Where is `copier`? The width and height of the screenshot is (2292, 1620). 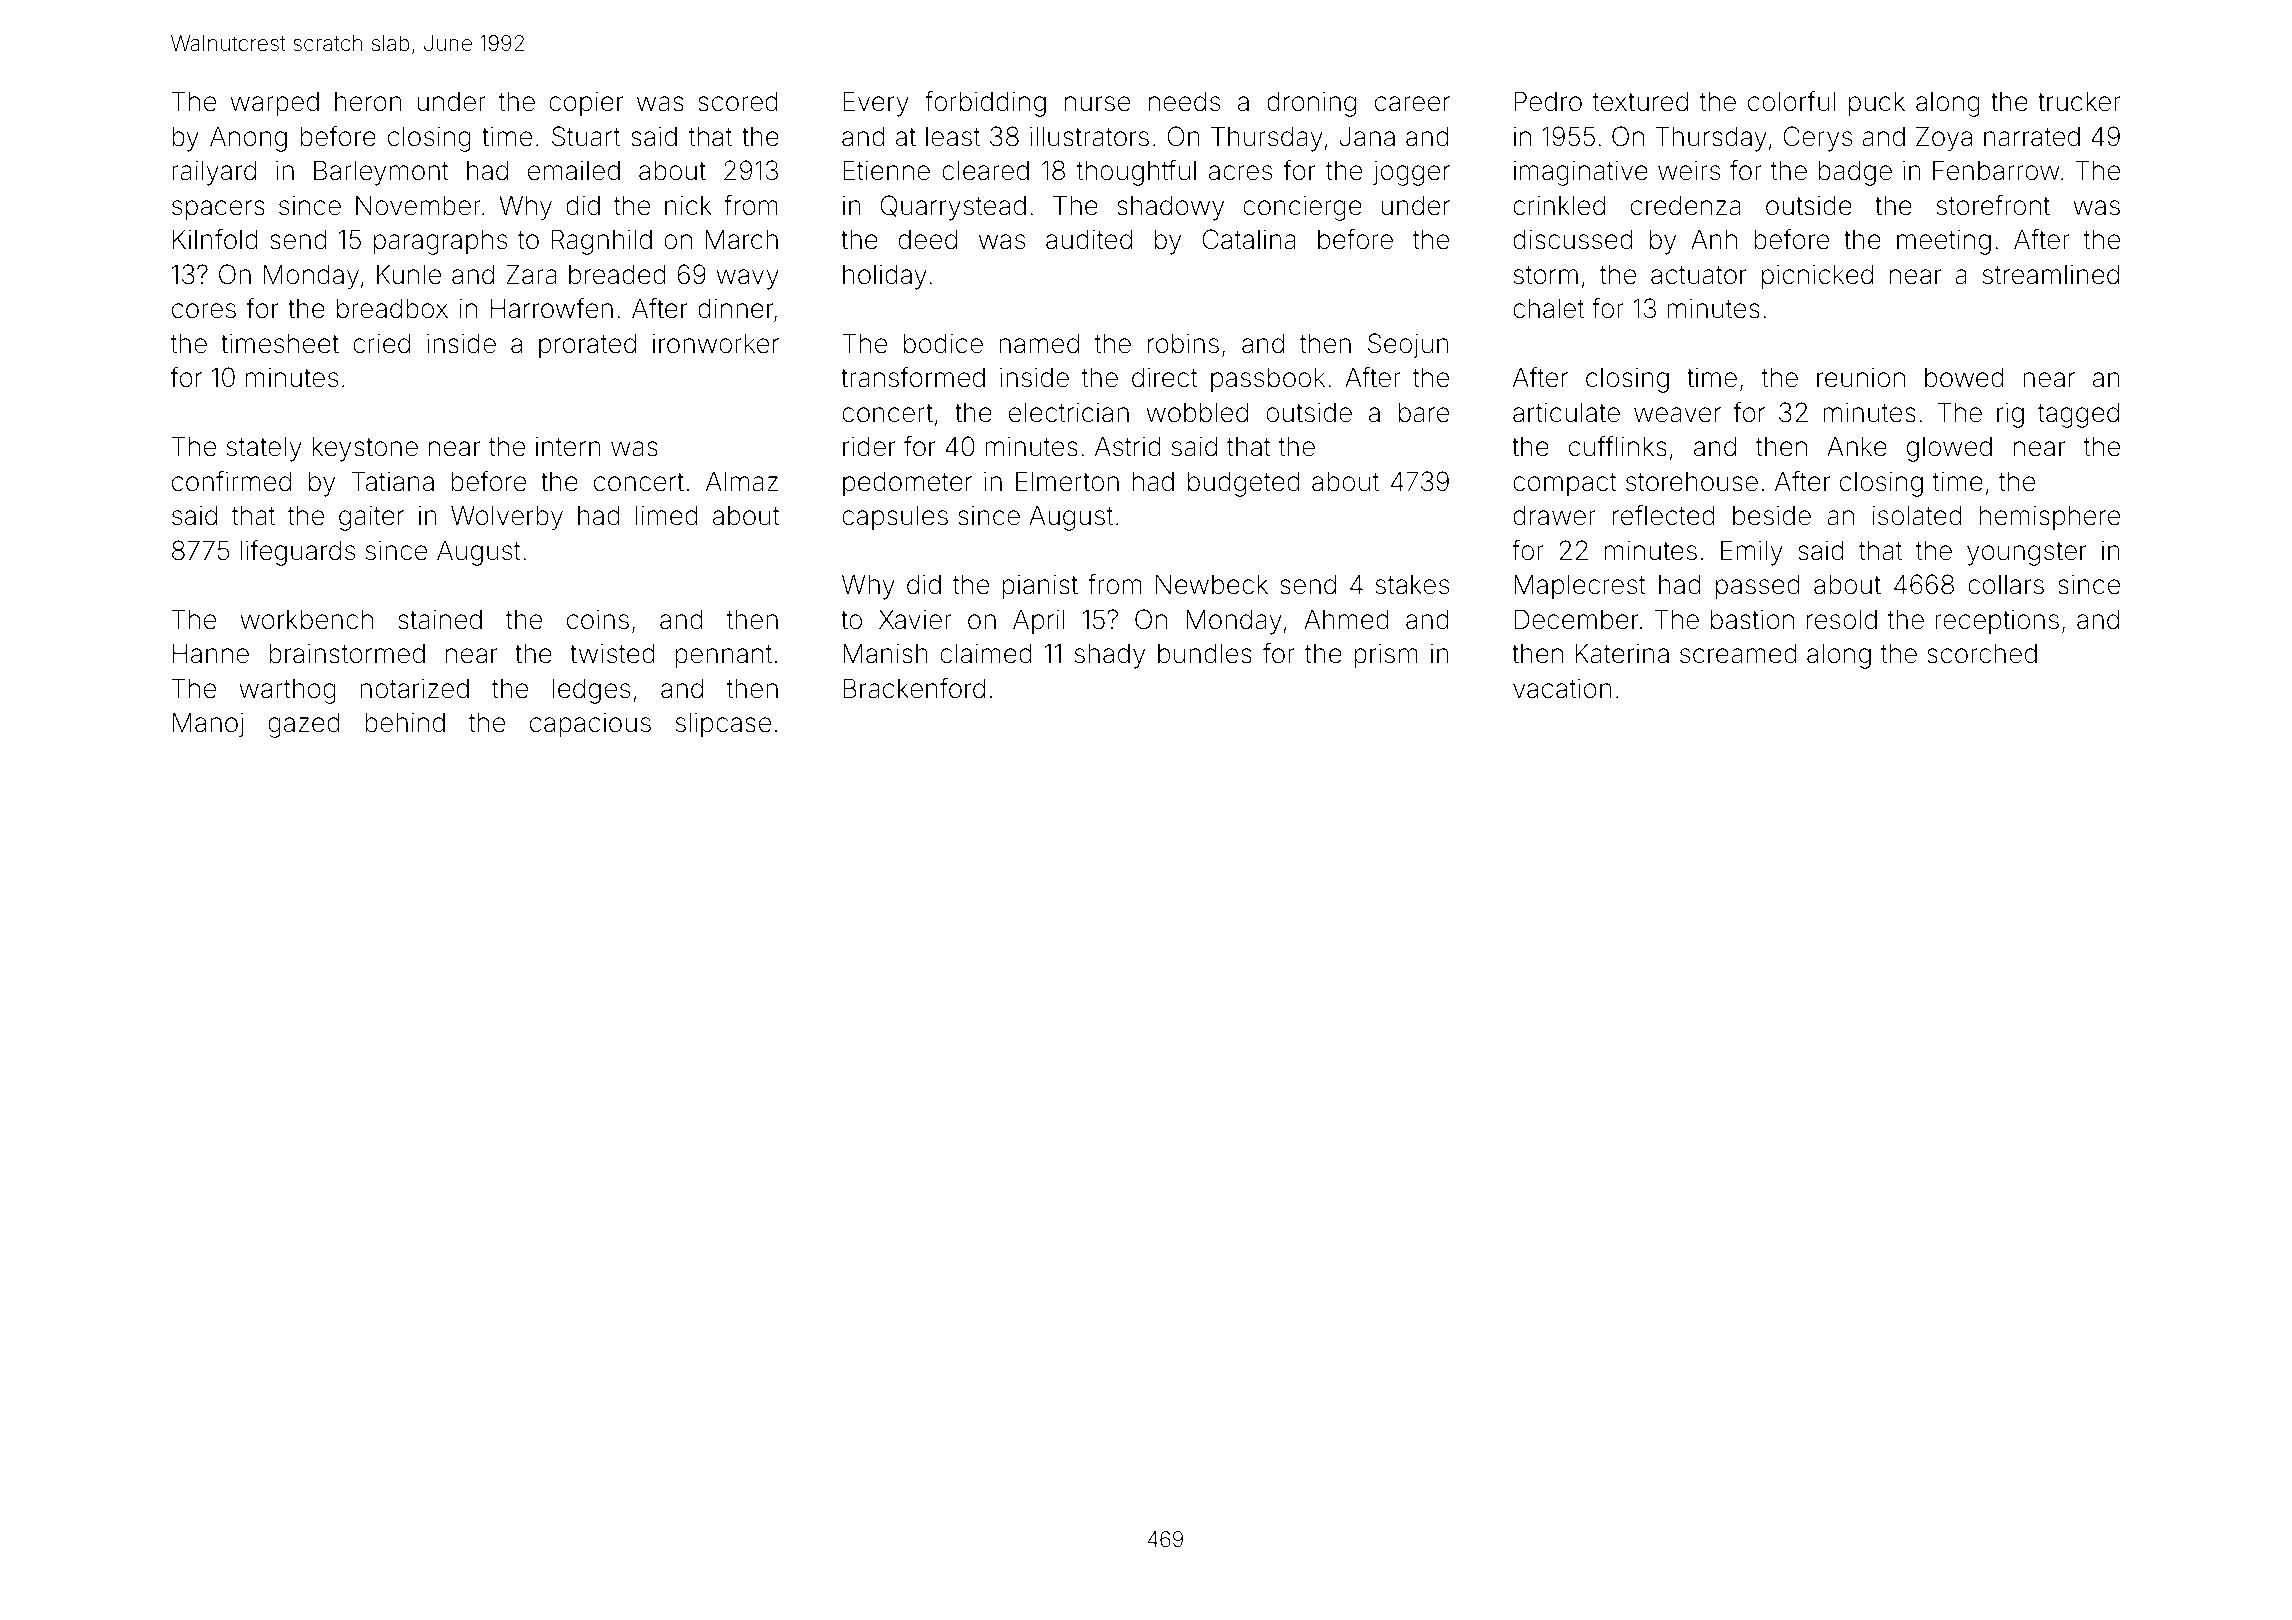
copier is located at coordinates (586, 104).
